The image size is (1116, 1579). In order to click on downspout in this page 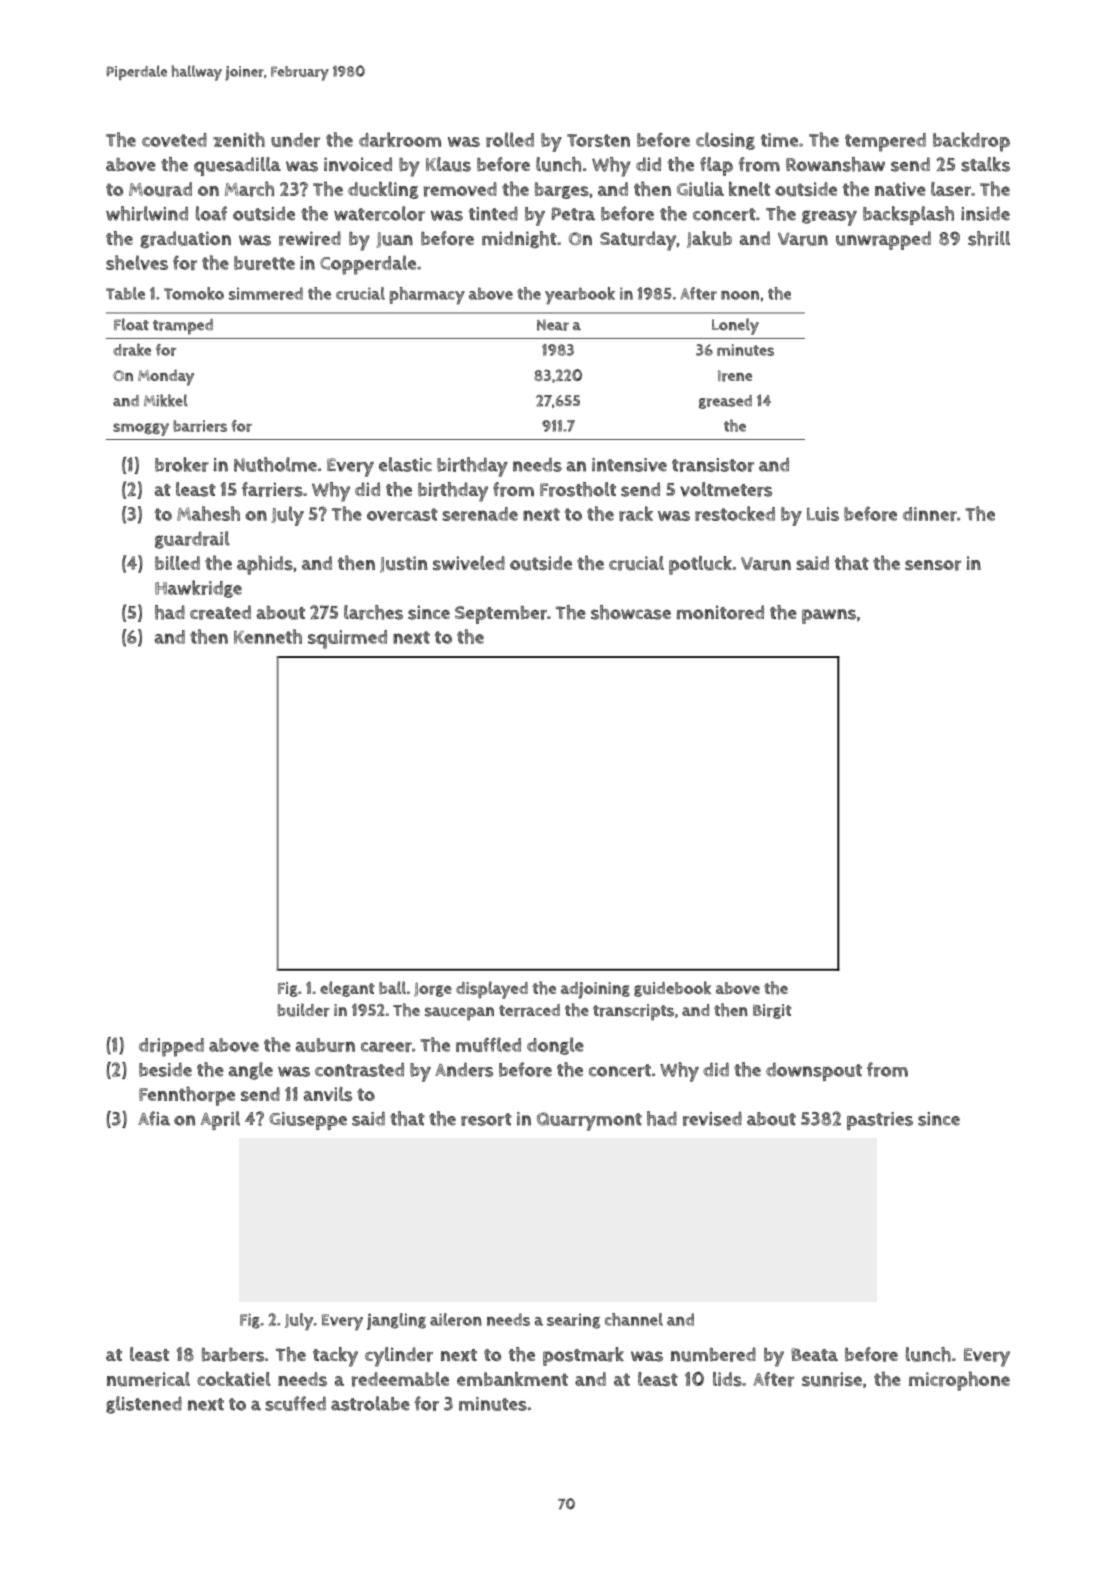, I will do `click(814, 1071)`.
